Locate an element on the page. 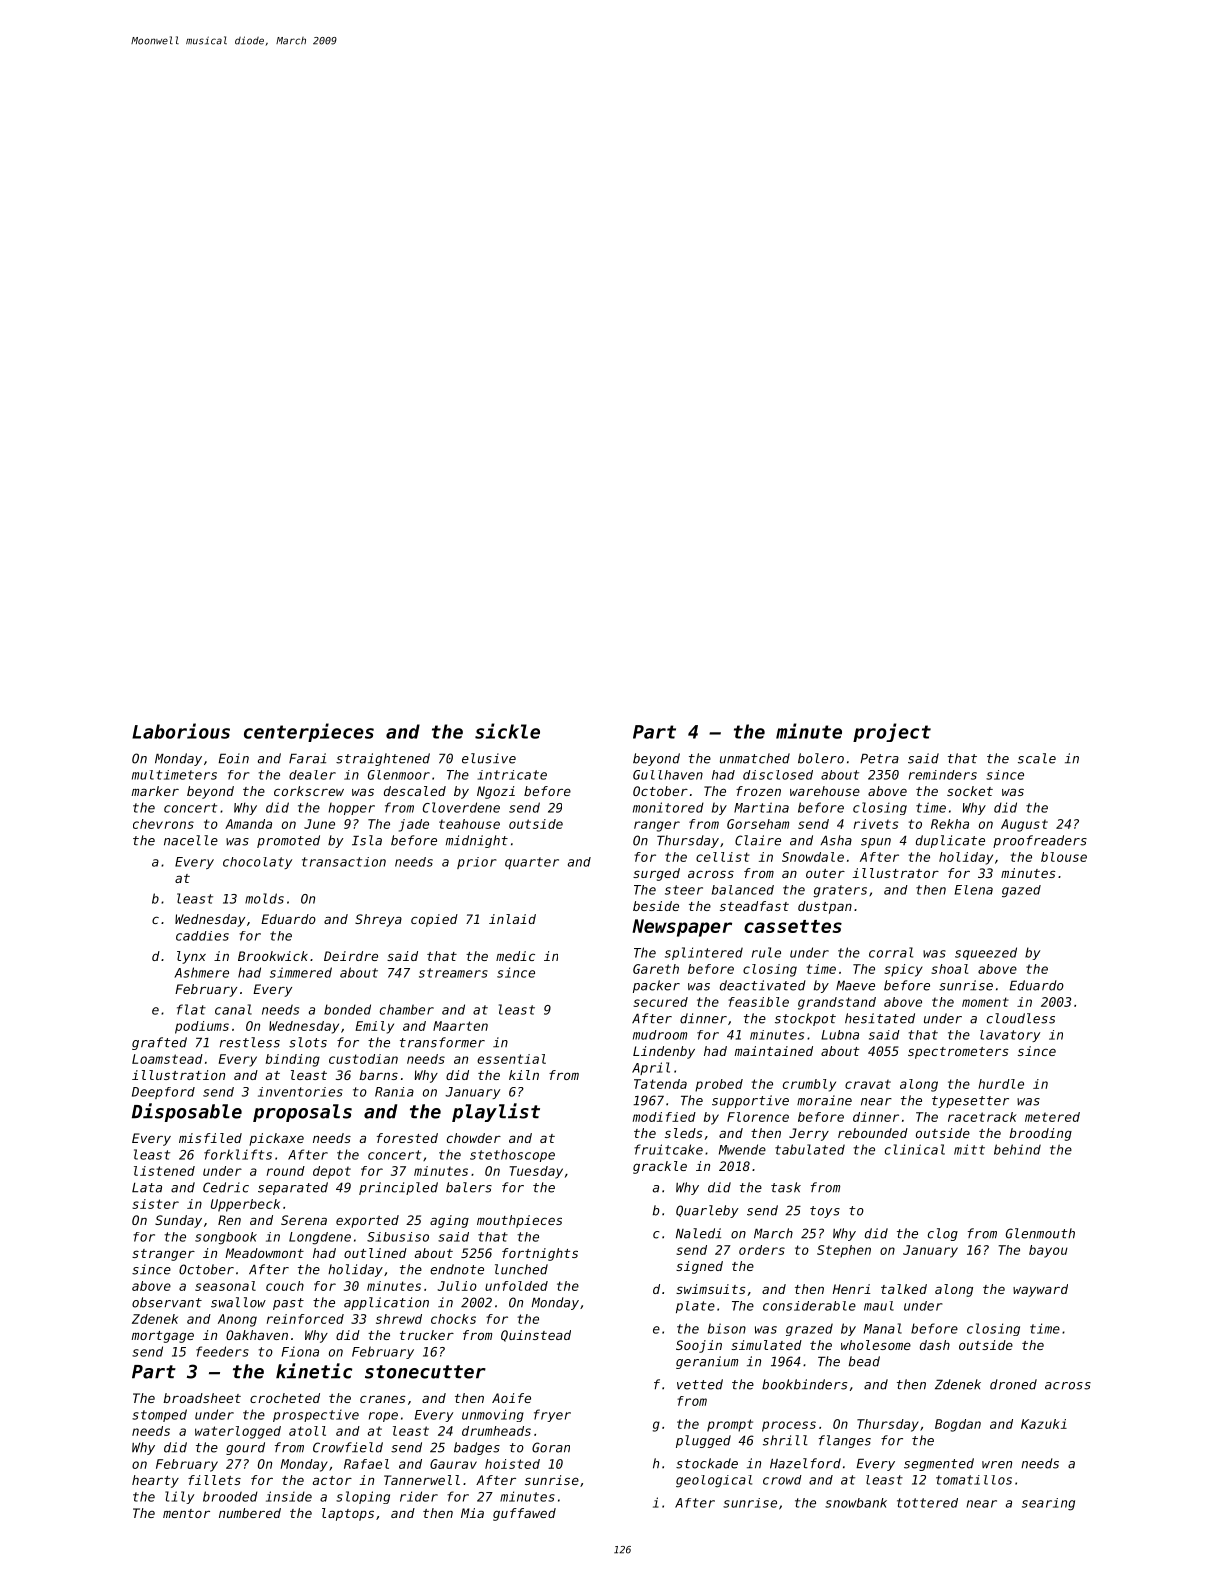 The image size is (1227, 1588). prior is located at coordinates (477, 863).
